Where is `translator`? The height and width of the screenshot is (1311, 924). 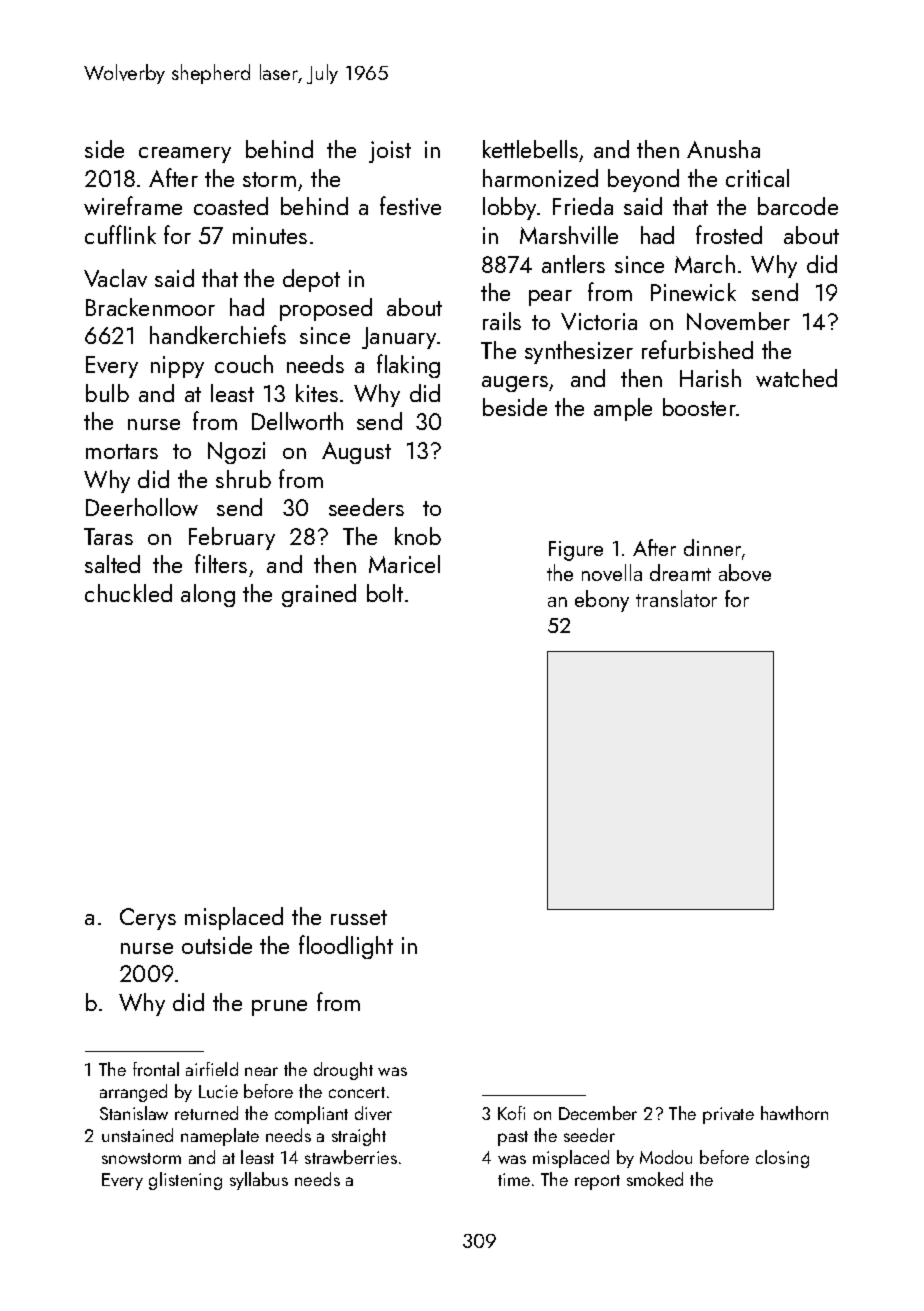 translator is located at coordinates (676, 598).
